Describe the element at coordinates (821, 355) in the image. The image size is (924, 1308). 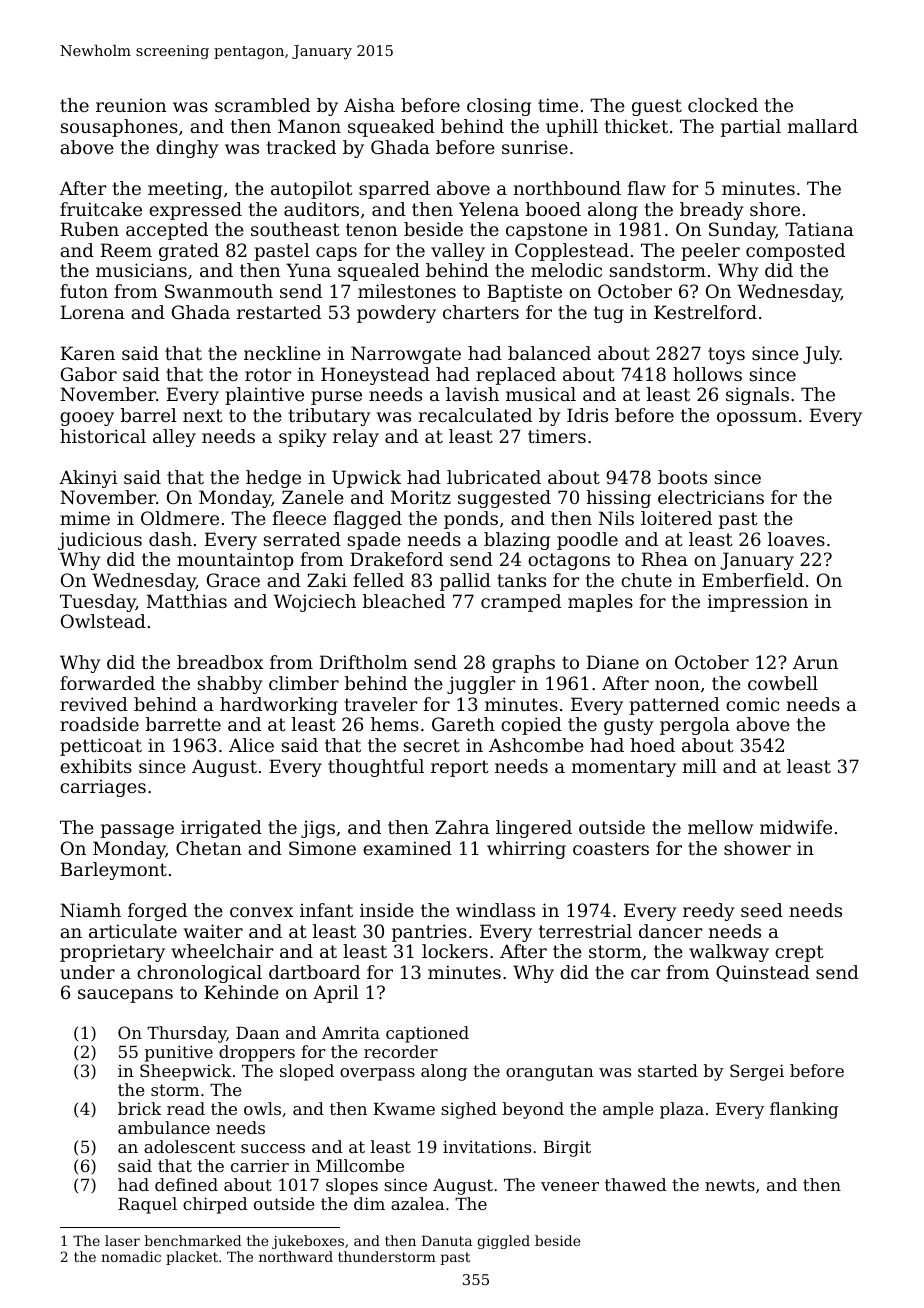
I see `July` at that location.
